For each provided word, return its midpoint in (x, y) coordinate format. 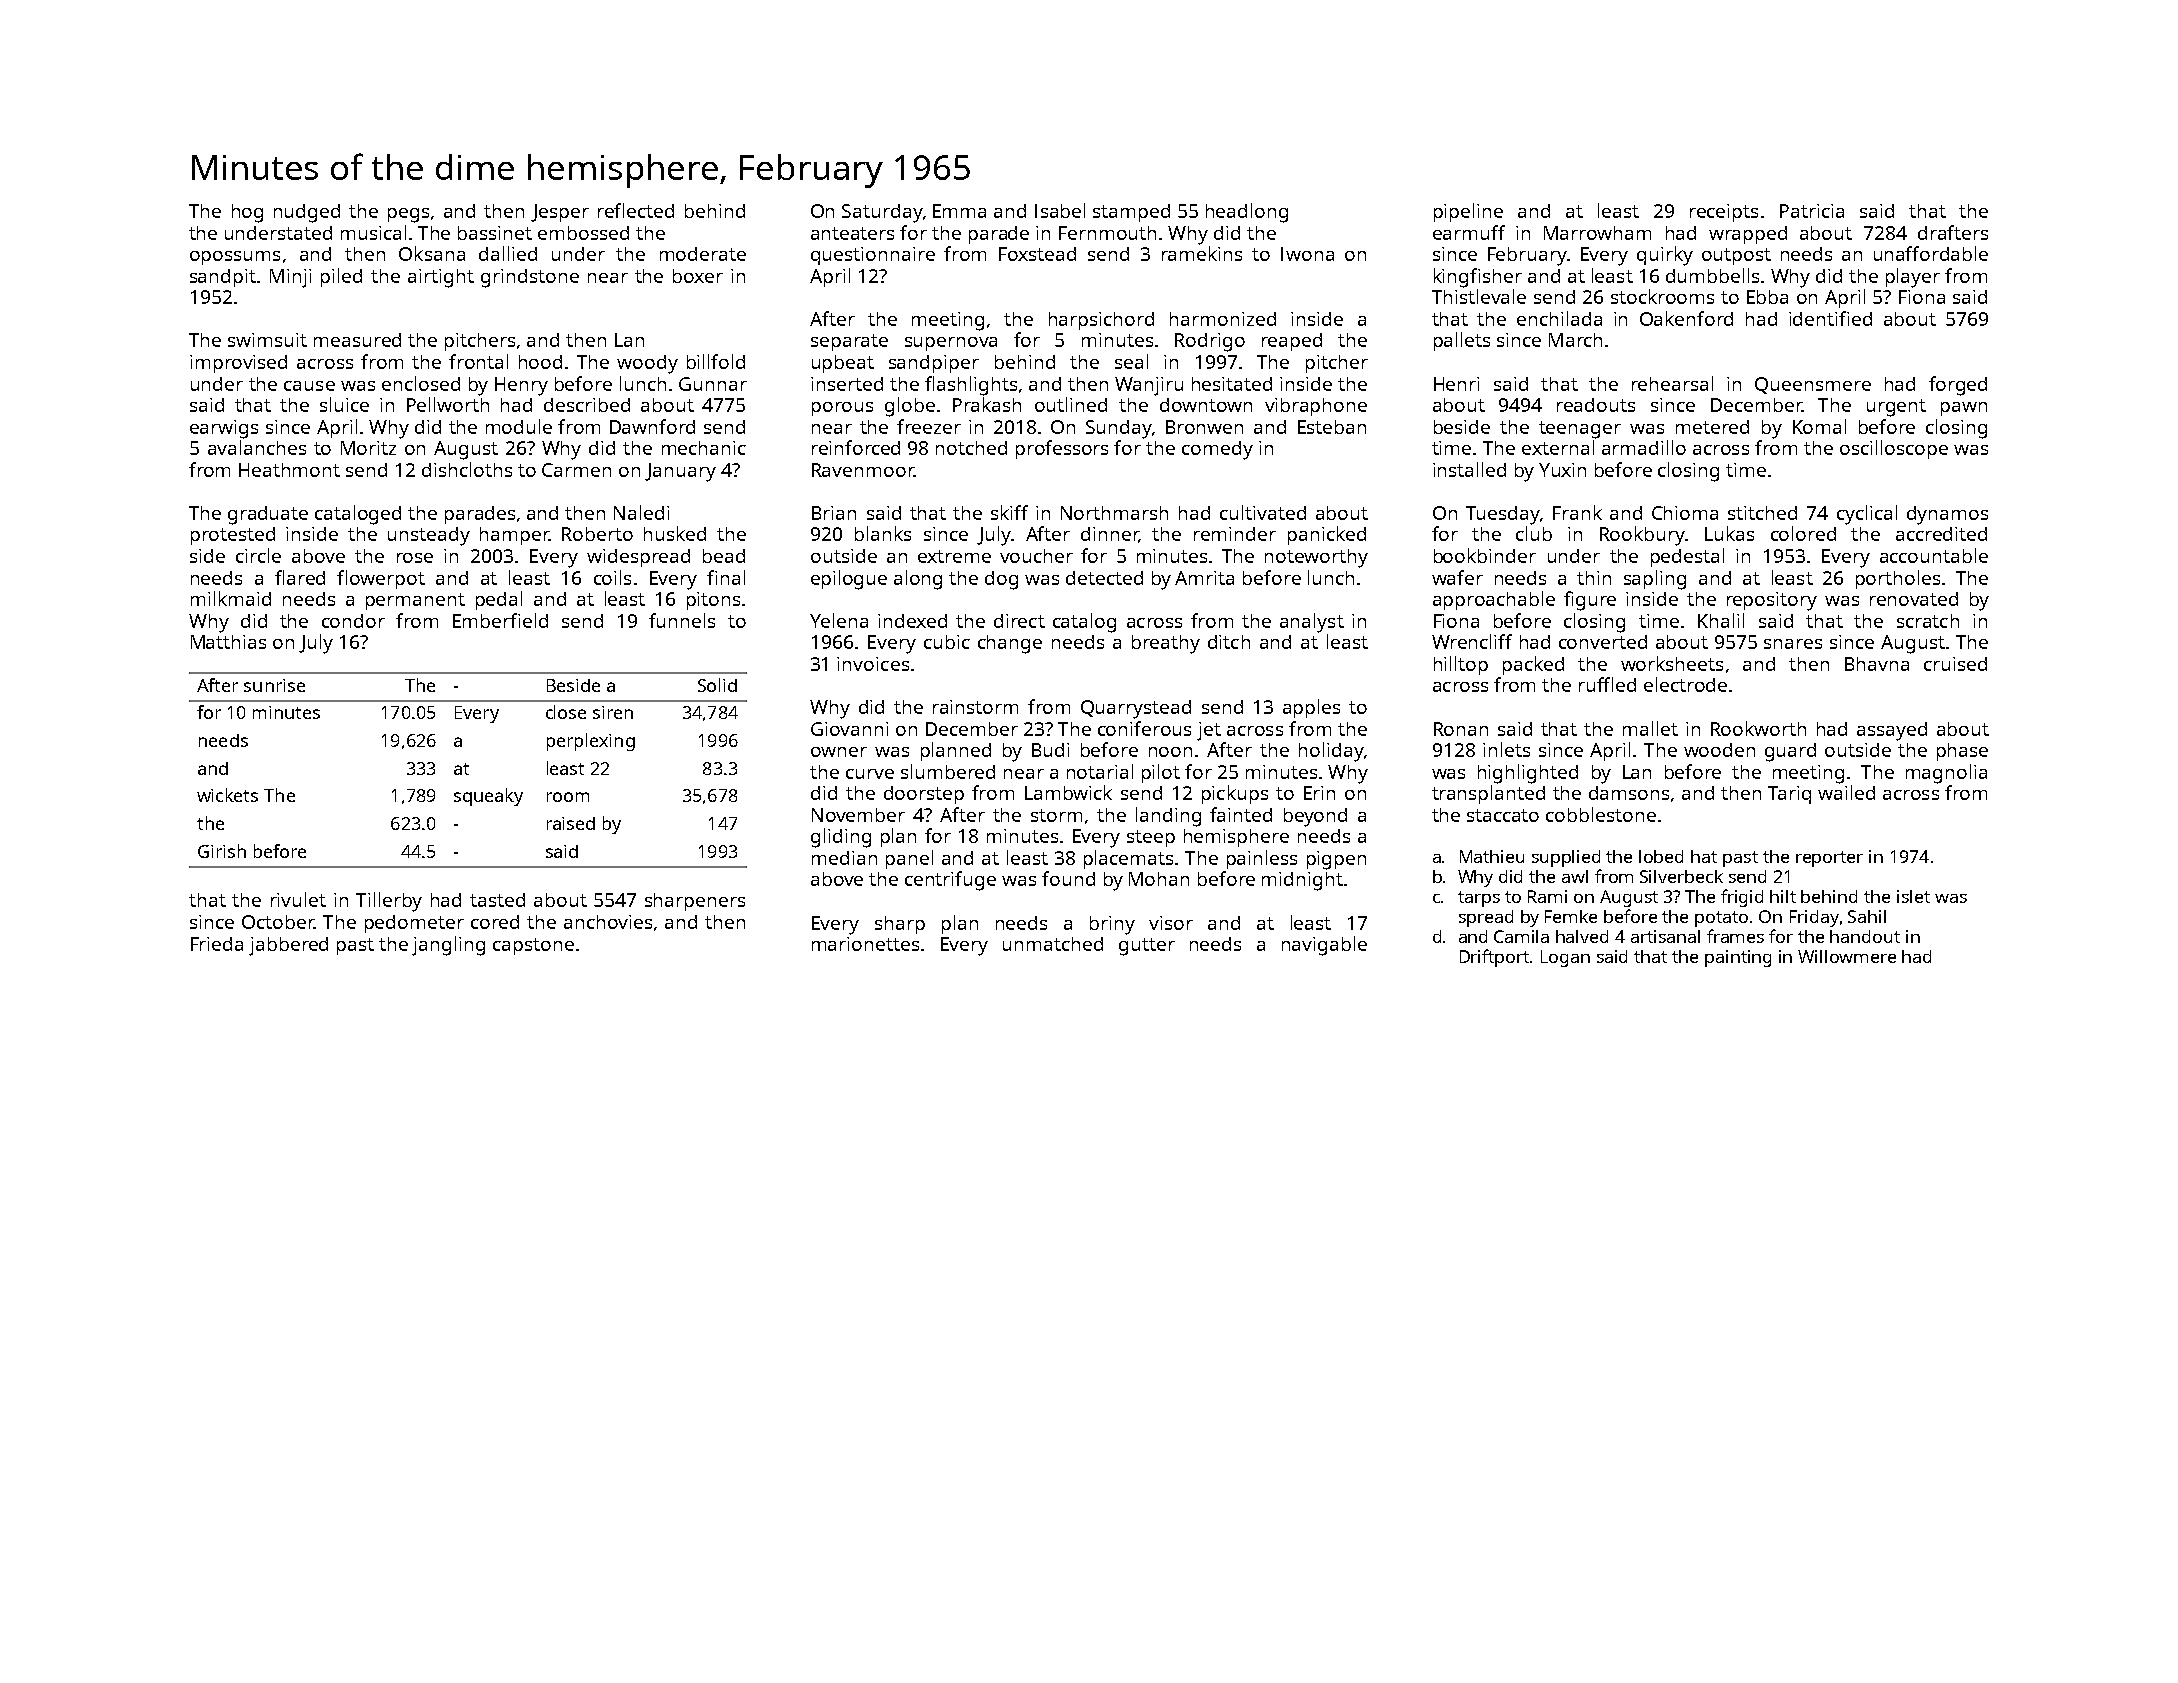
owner (839, 752)
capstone (533, 946)
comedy (1217, 450)
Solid (717, 685)
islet (1913, 896)
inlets (1506, 749)
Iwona (1307, 254)
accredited (1941, 534)
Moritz (368, 448)
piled (341, 277)
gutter (1147, 947)
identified (1830, 318)
